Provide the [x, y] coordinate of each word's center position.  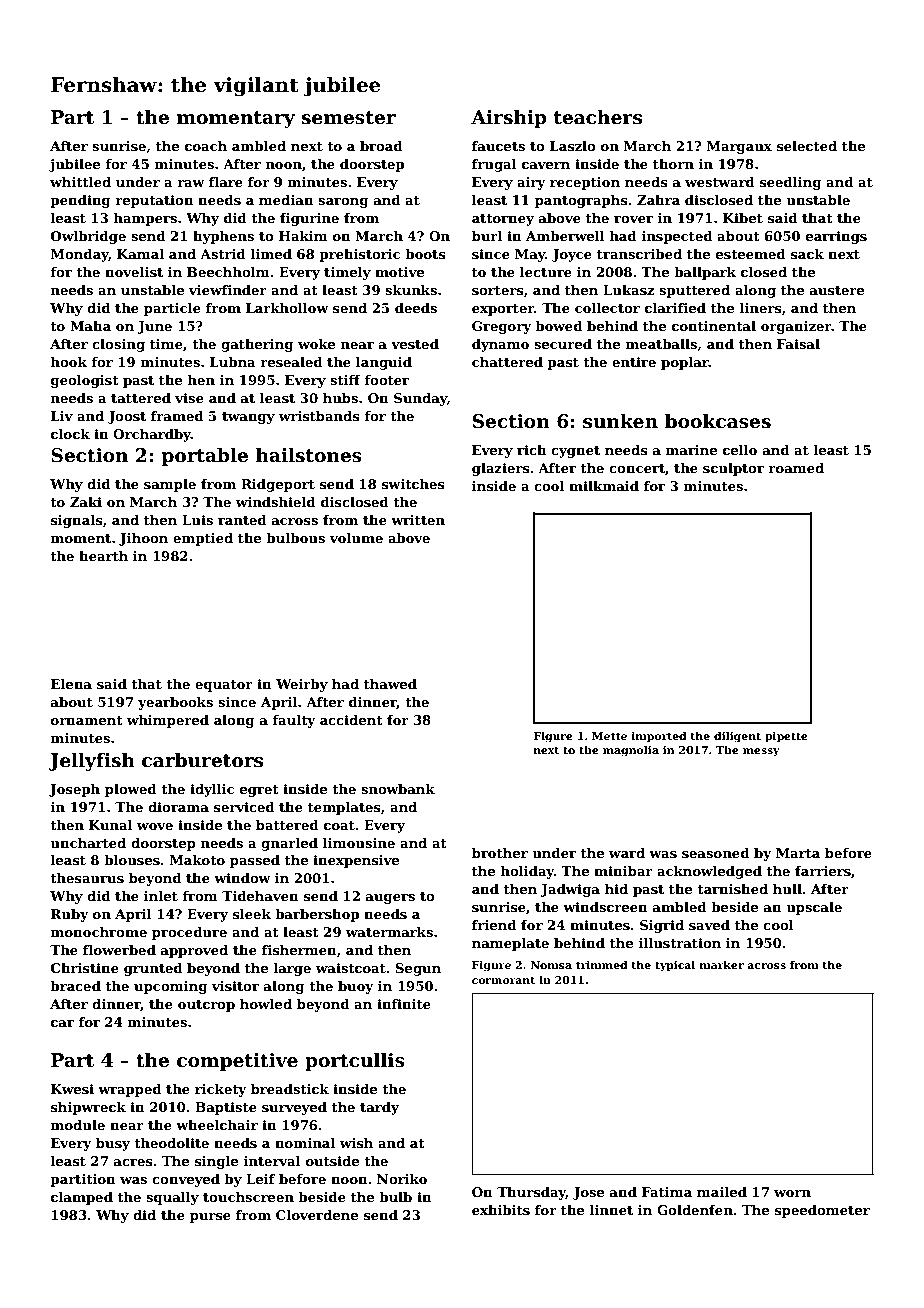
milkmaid [604, 486]
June [154, 327]
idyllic [212, 790]
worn [792, 1193]
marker [722, 964]
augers [390, 899]
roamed [796, 468]
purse [210, 1218]
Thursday [531, 1193]
